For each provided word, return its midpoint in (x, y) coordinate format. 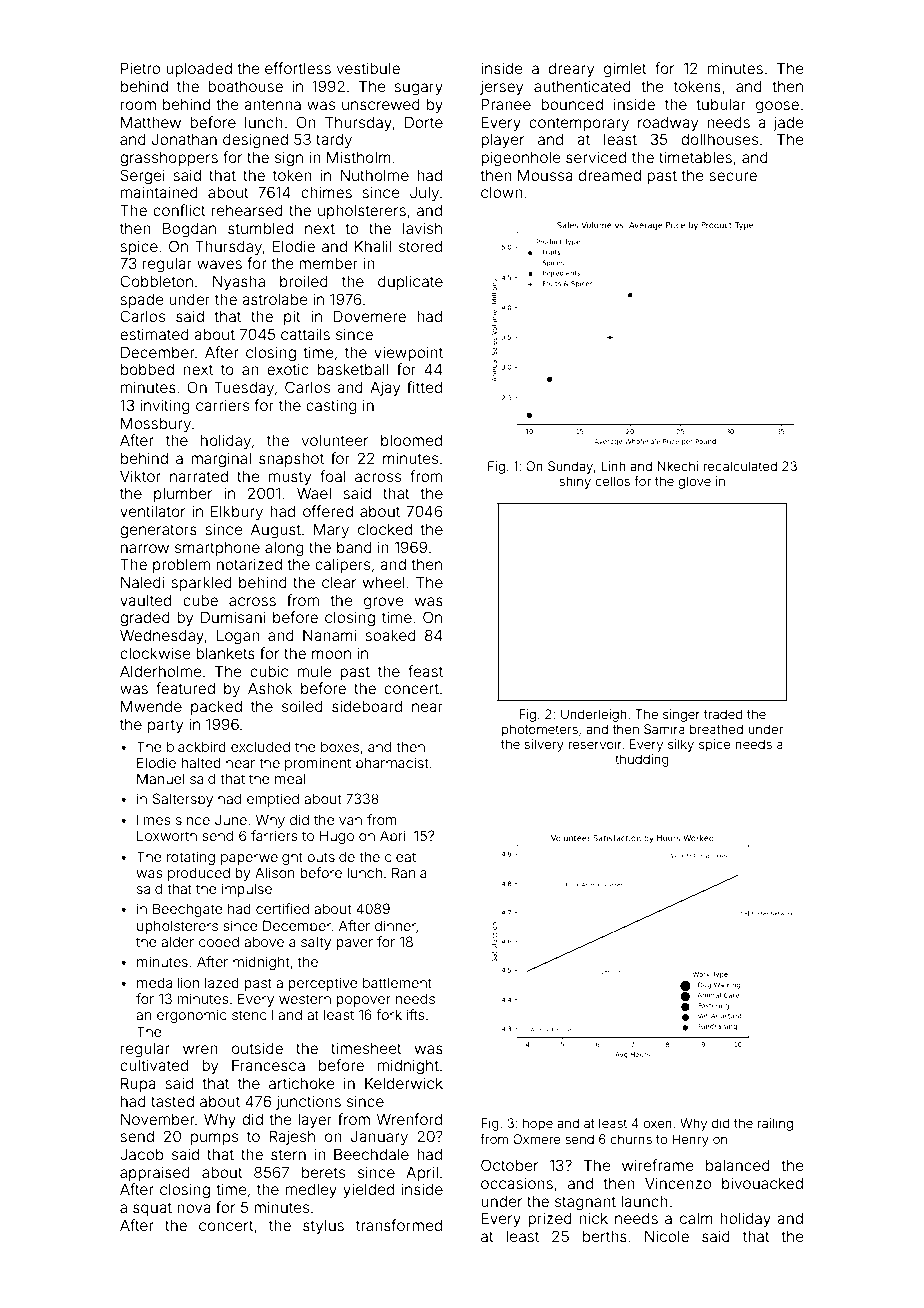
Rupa (138, 1084)
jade (788, 123)
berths (605, 1236)
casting (331, 407)
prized (550, 1219)
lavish (422, 228)
